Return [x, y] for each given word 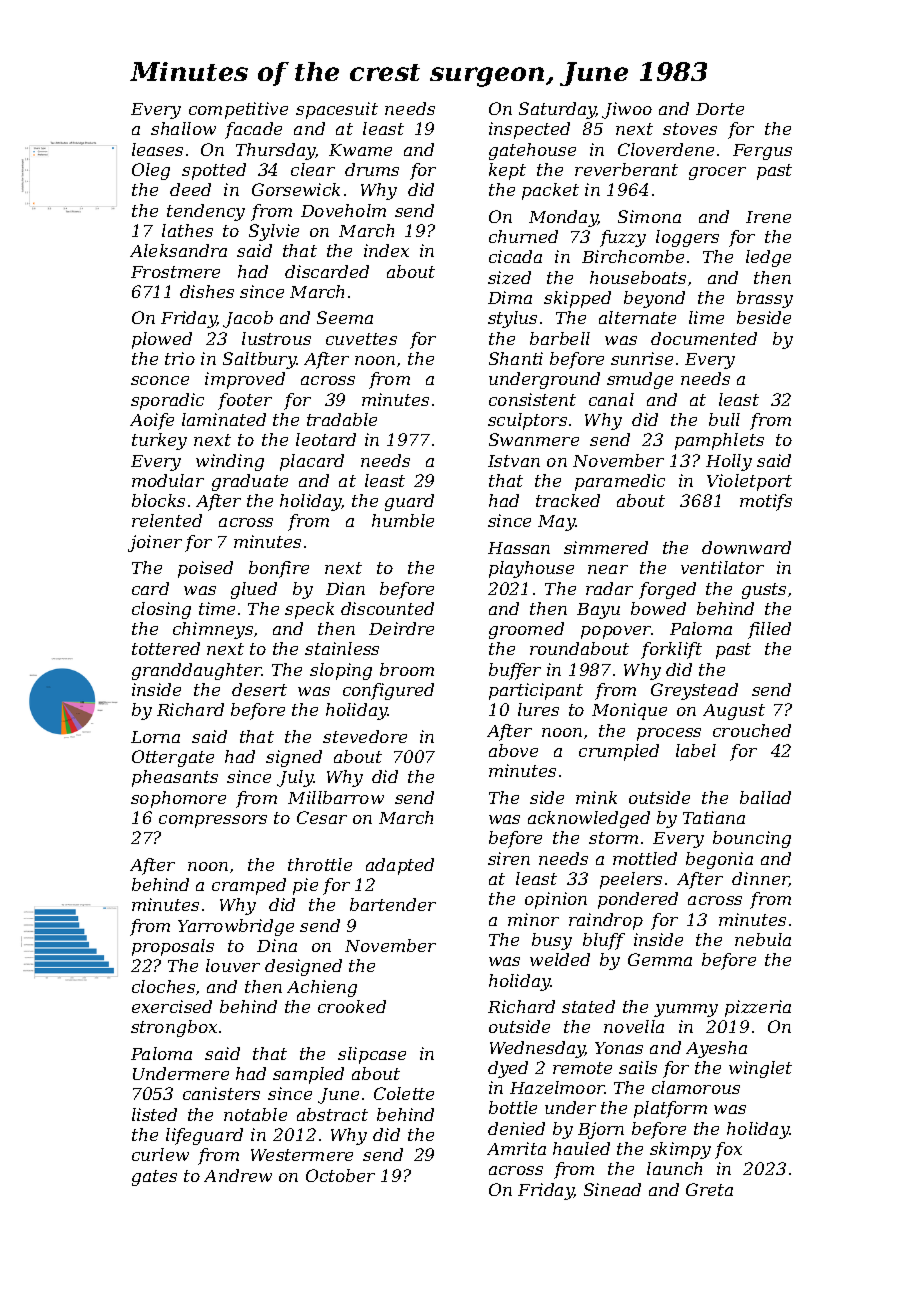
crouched [752, 730]
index [386, 250]
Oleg [151, 171]
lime [706, 317]
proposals [173, 947]
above [513, 750]
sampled [308, 1075]
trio [180, 358]
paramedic [620, 482]
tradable [342, 419]
